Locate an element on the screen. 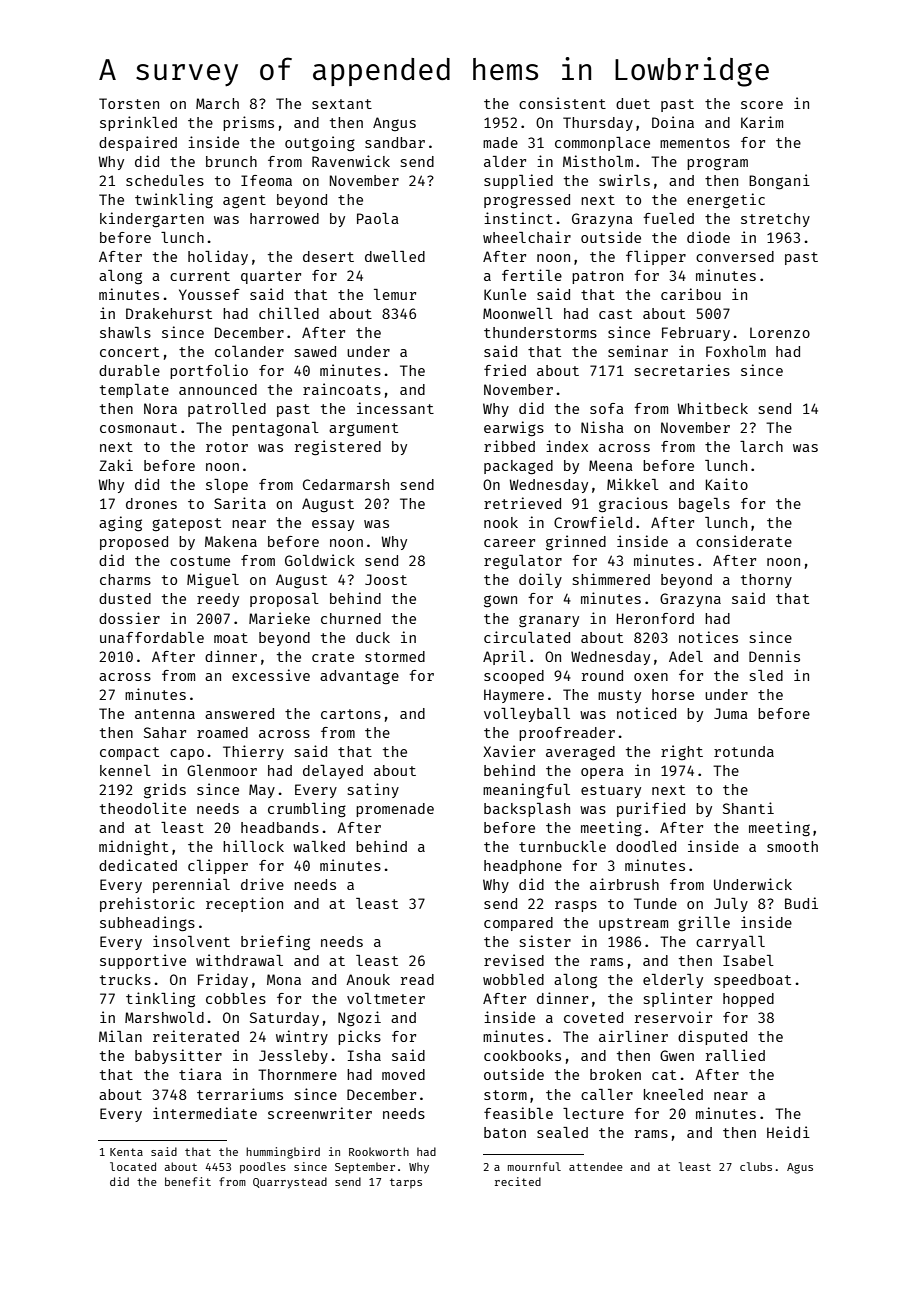 This screenshot has height=1308, width=924. Kenta is located at coordinates (126, 1152).
